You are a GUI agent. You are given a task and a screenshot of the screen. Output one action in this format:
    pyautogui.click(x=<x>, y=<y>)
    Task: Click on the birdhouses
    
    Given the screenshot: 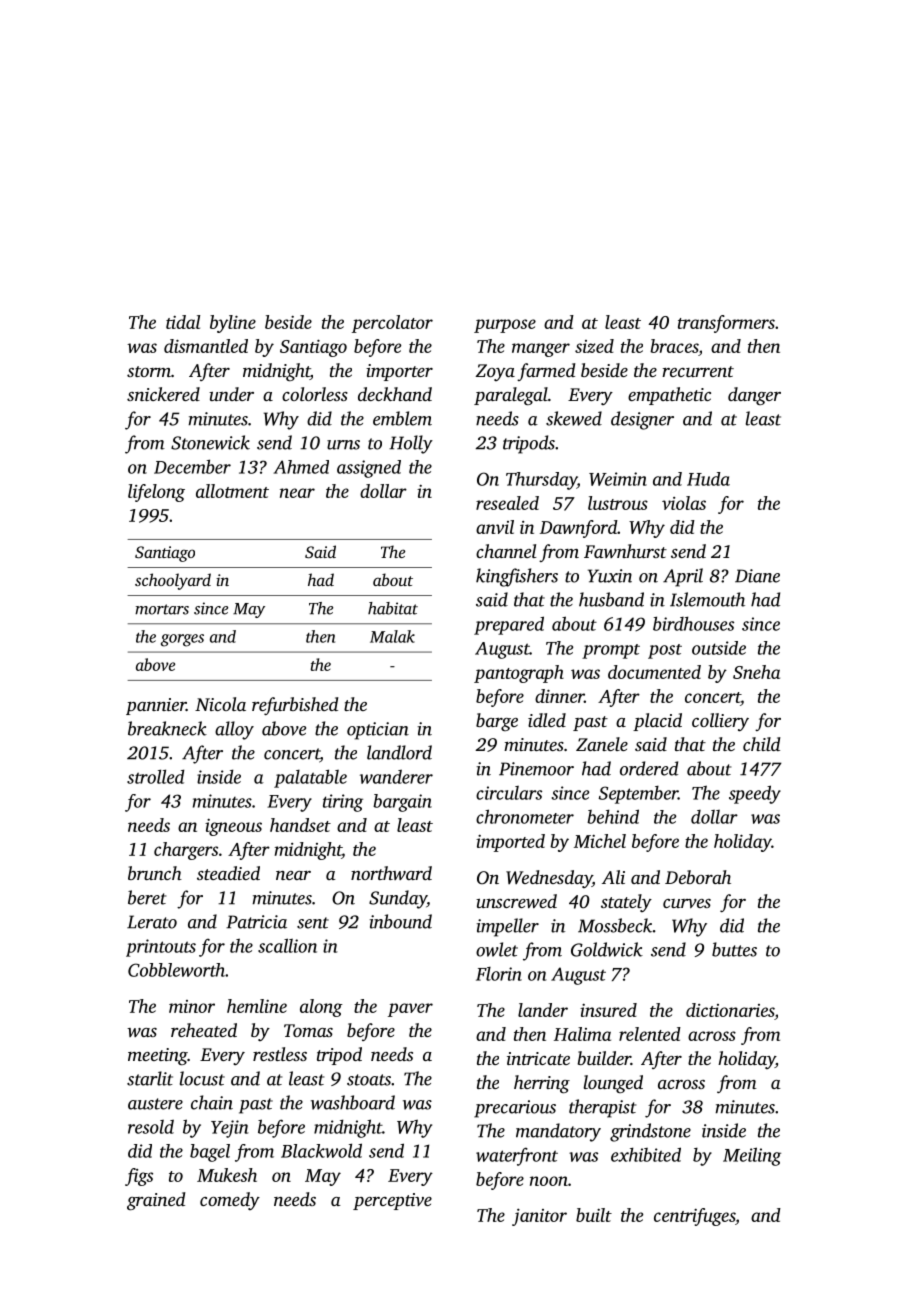 What is the action you would take?
    pyautogui.click(x=693, y=623)
